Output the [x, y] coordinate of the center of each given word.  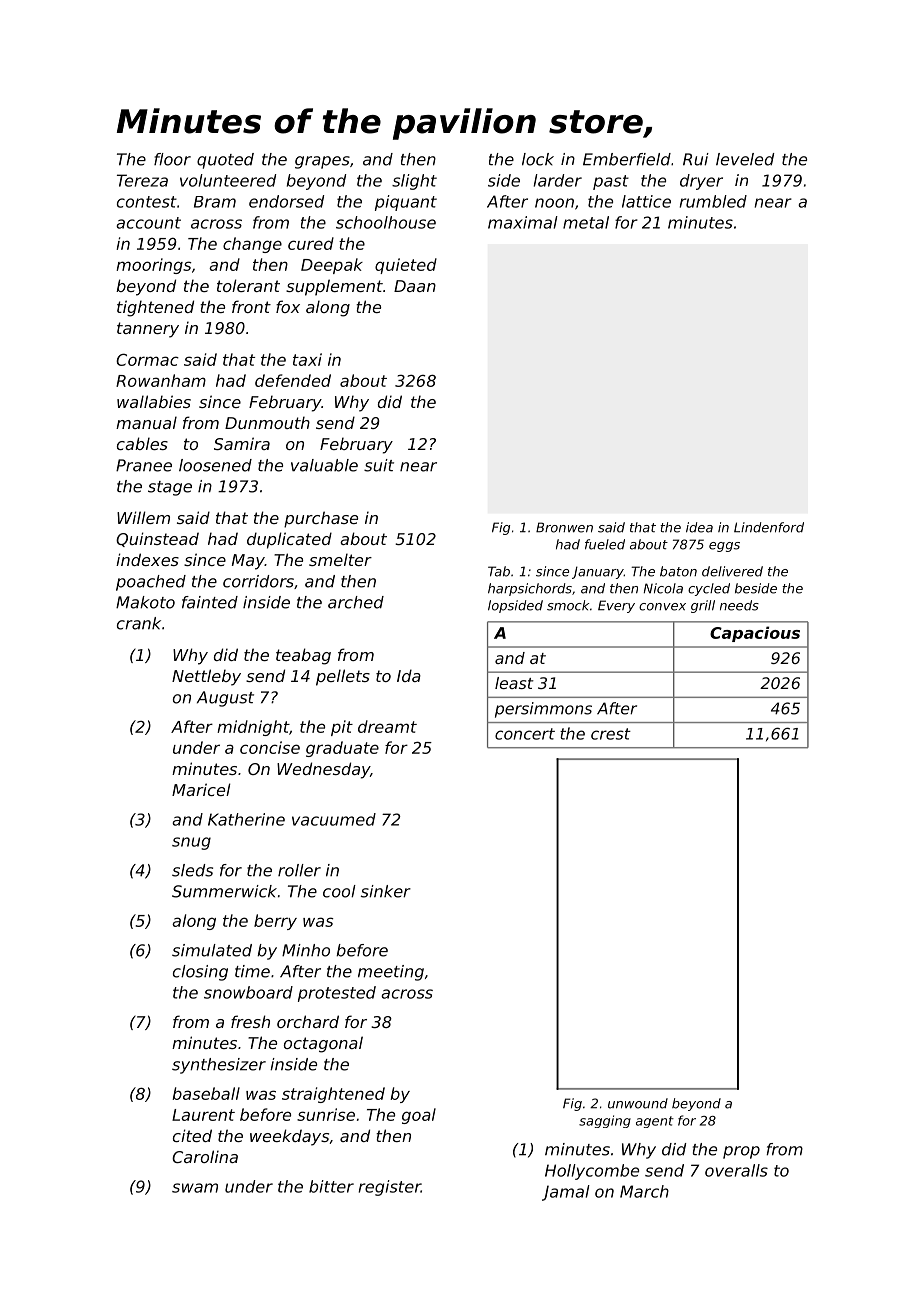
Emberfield [627, 159]
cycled [709, 589]
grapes [322, 162]
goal [419, 1116]
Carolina [205, 1156]
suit [379, 465]
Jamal [566, 1193]
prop [741, 1152]
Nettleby [206, 677]
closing [200, 973]
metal [586, 222]
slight [414, 182]
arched [356, 602]
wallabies [154, 401]
